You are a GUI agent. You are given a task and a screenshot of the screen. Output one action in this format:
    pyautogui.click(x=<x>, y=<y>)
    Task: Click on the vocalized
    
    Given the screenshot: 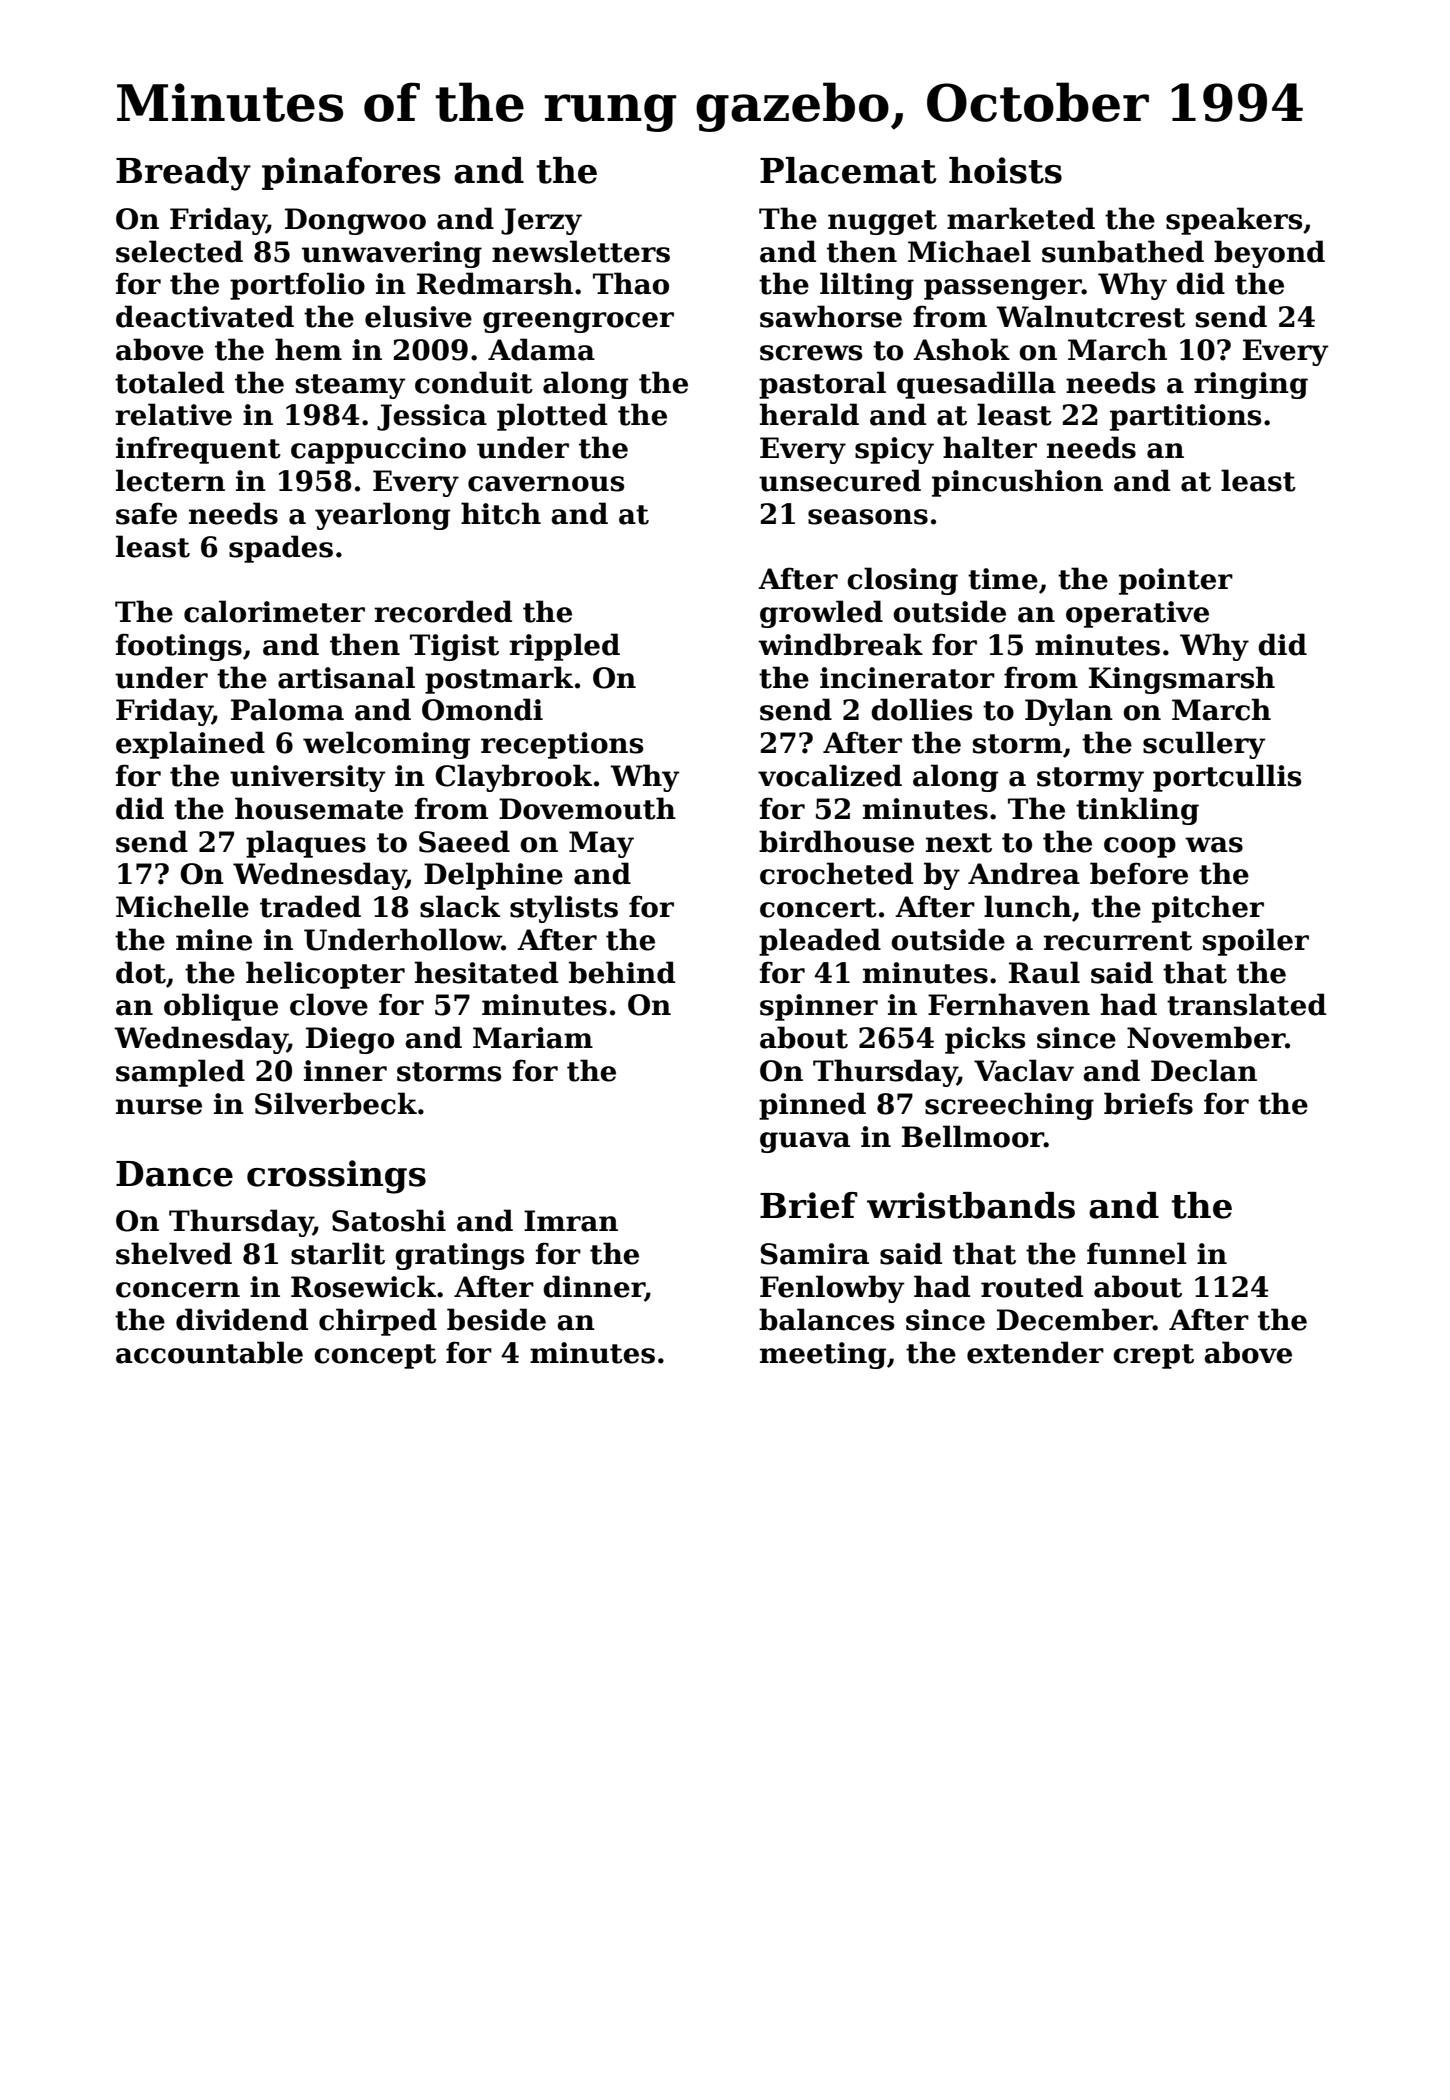 What is the action you would take?
    pyautogui.click(x=830, y=775)
